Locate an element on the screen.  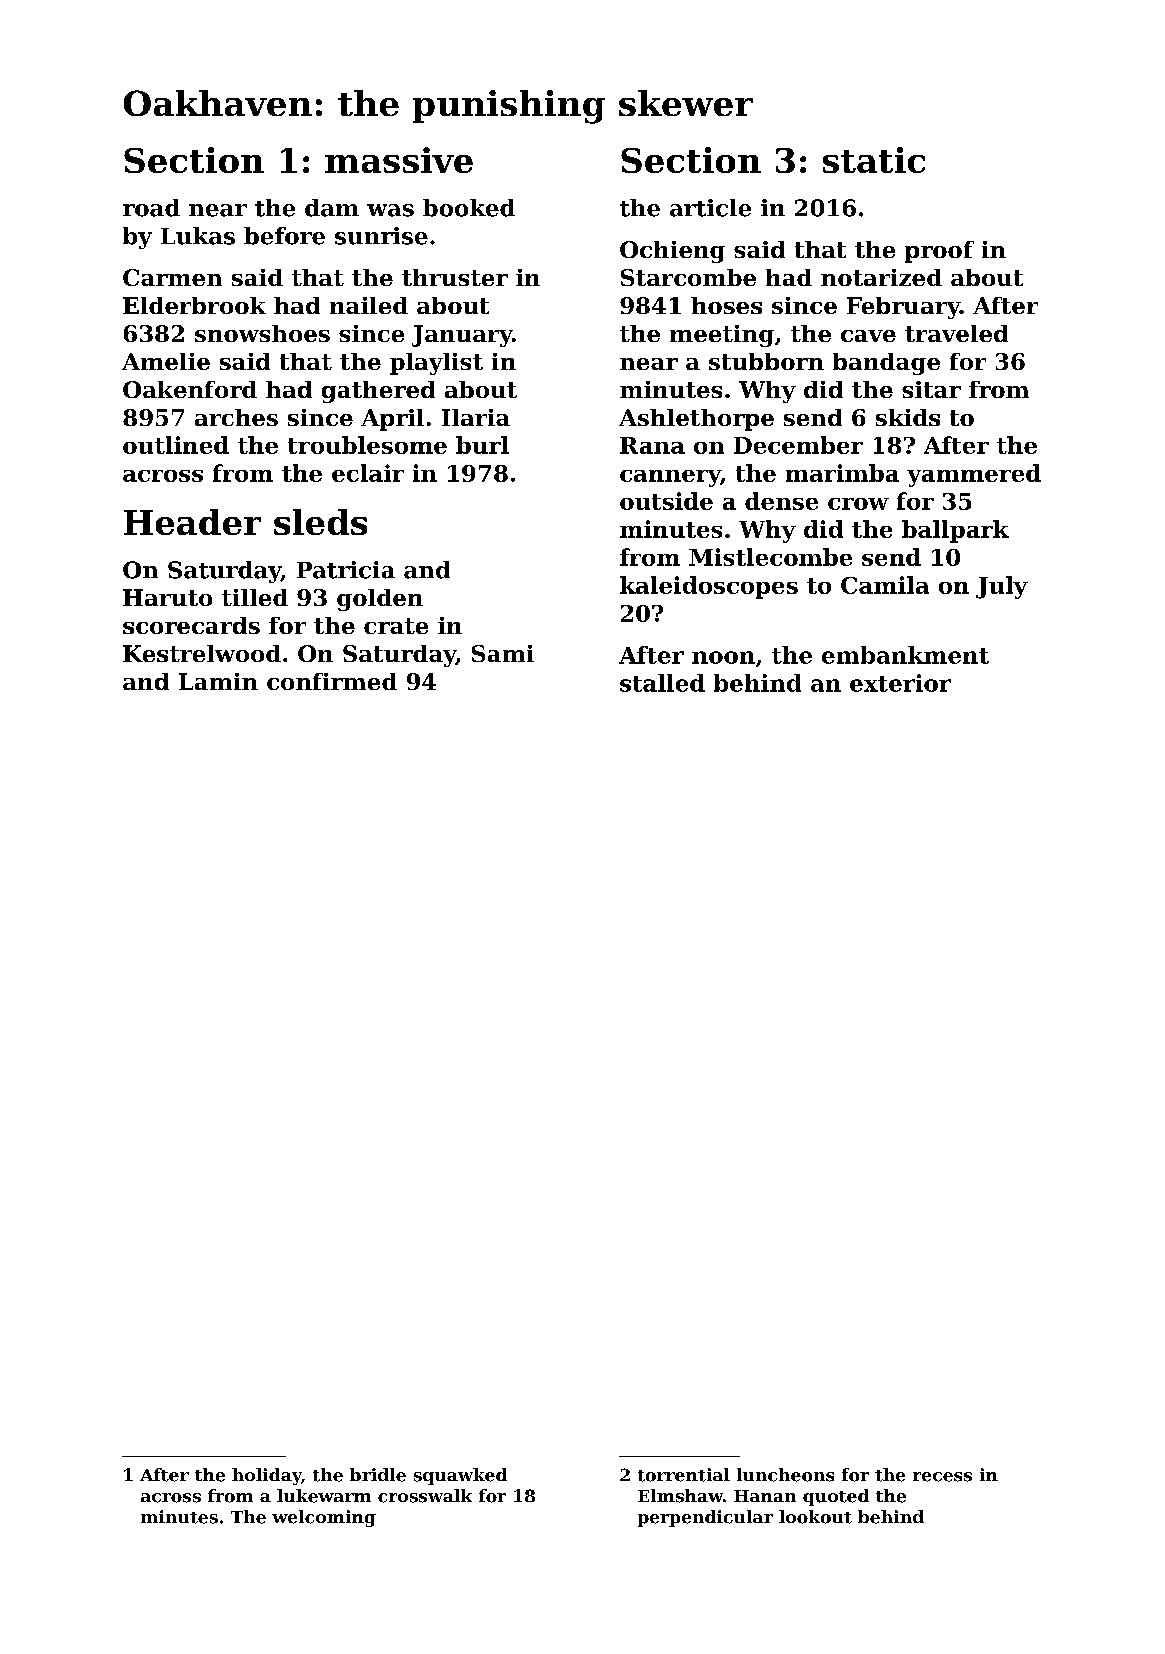
Ashlethorpe is located at coordinates (696, 420).
